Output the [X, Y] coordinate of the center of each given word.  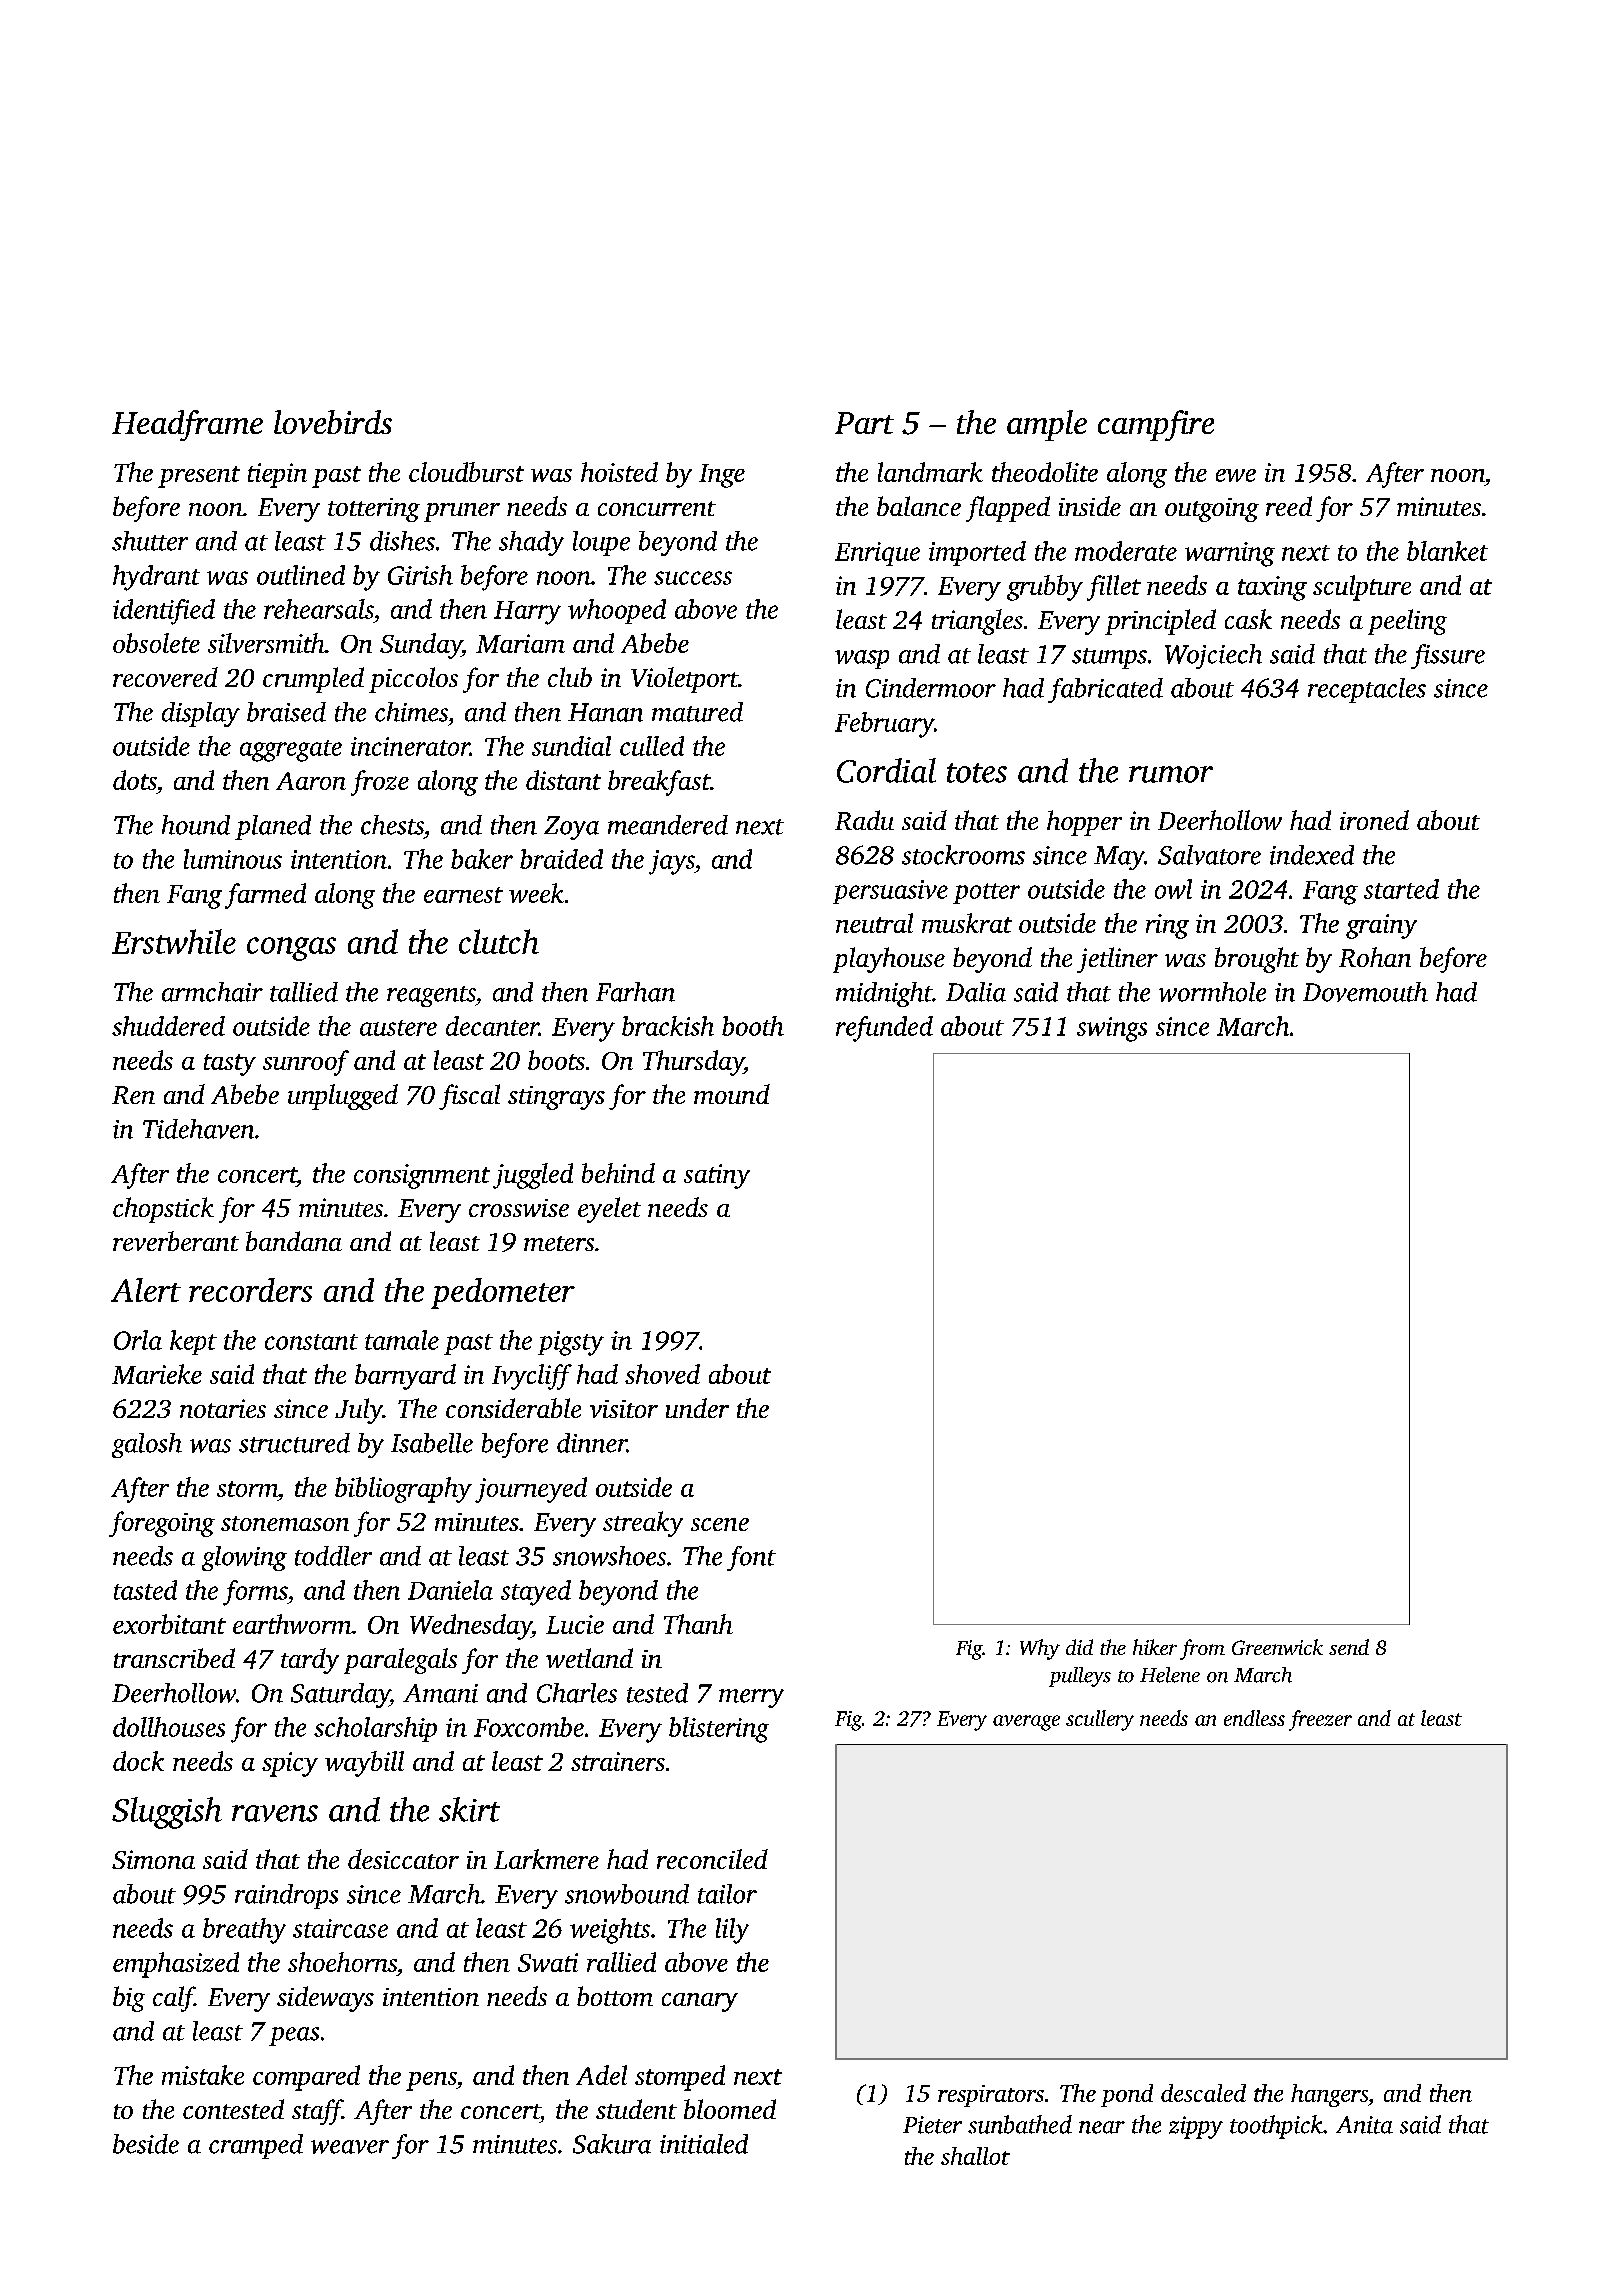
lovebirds [333, 422]
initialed [704, 2144]
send [1349, 1647]
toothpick [1276, 2127]
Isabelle [432, 1443]
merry [751, 1698]
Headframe [187, 425]
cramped [256, 2146]
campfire [1156, 425]
